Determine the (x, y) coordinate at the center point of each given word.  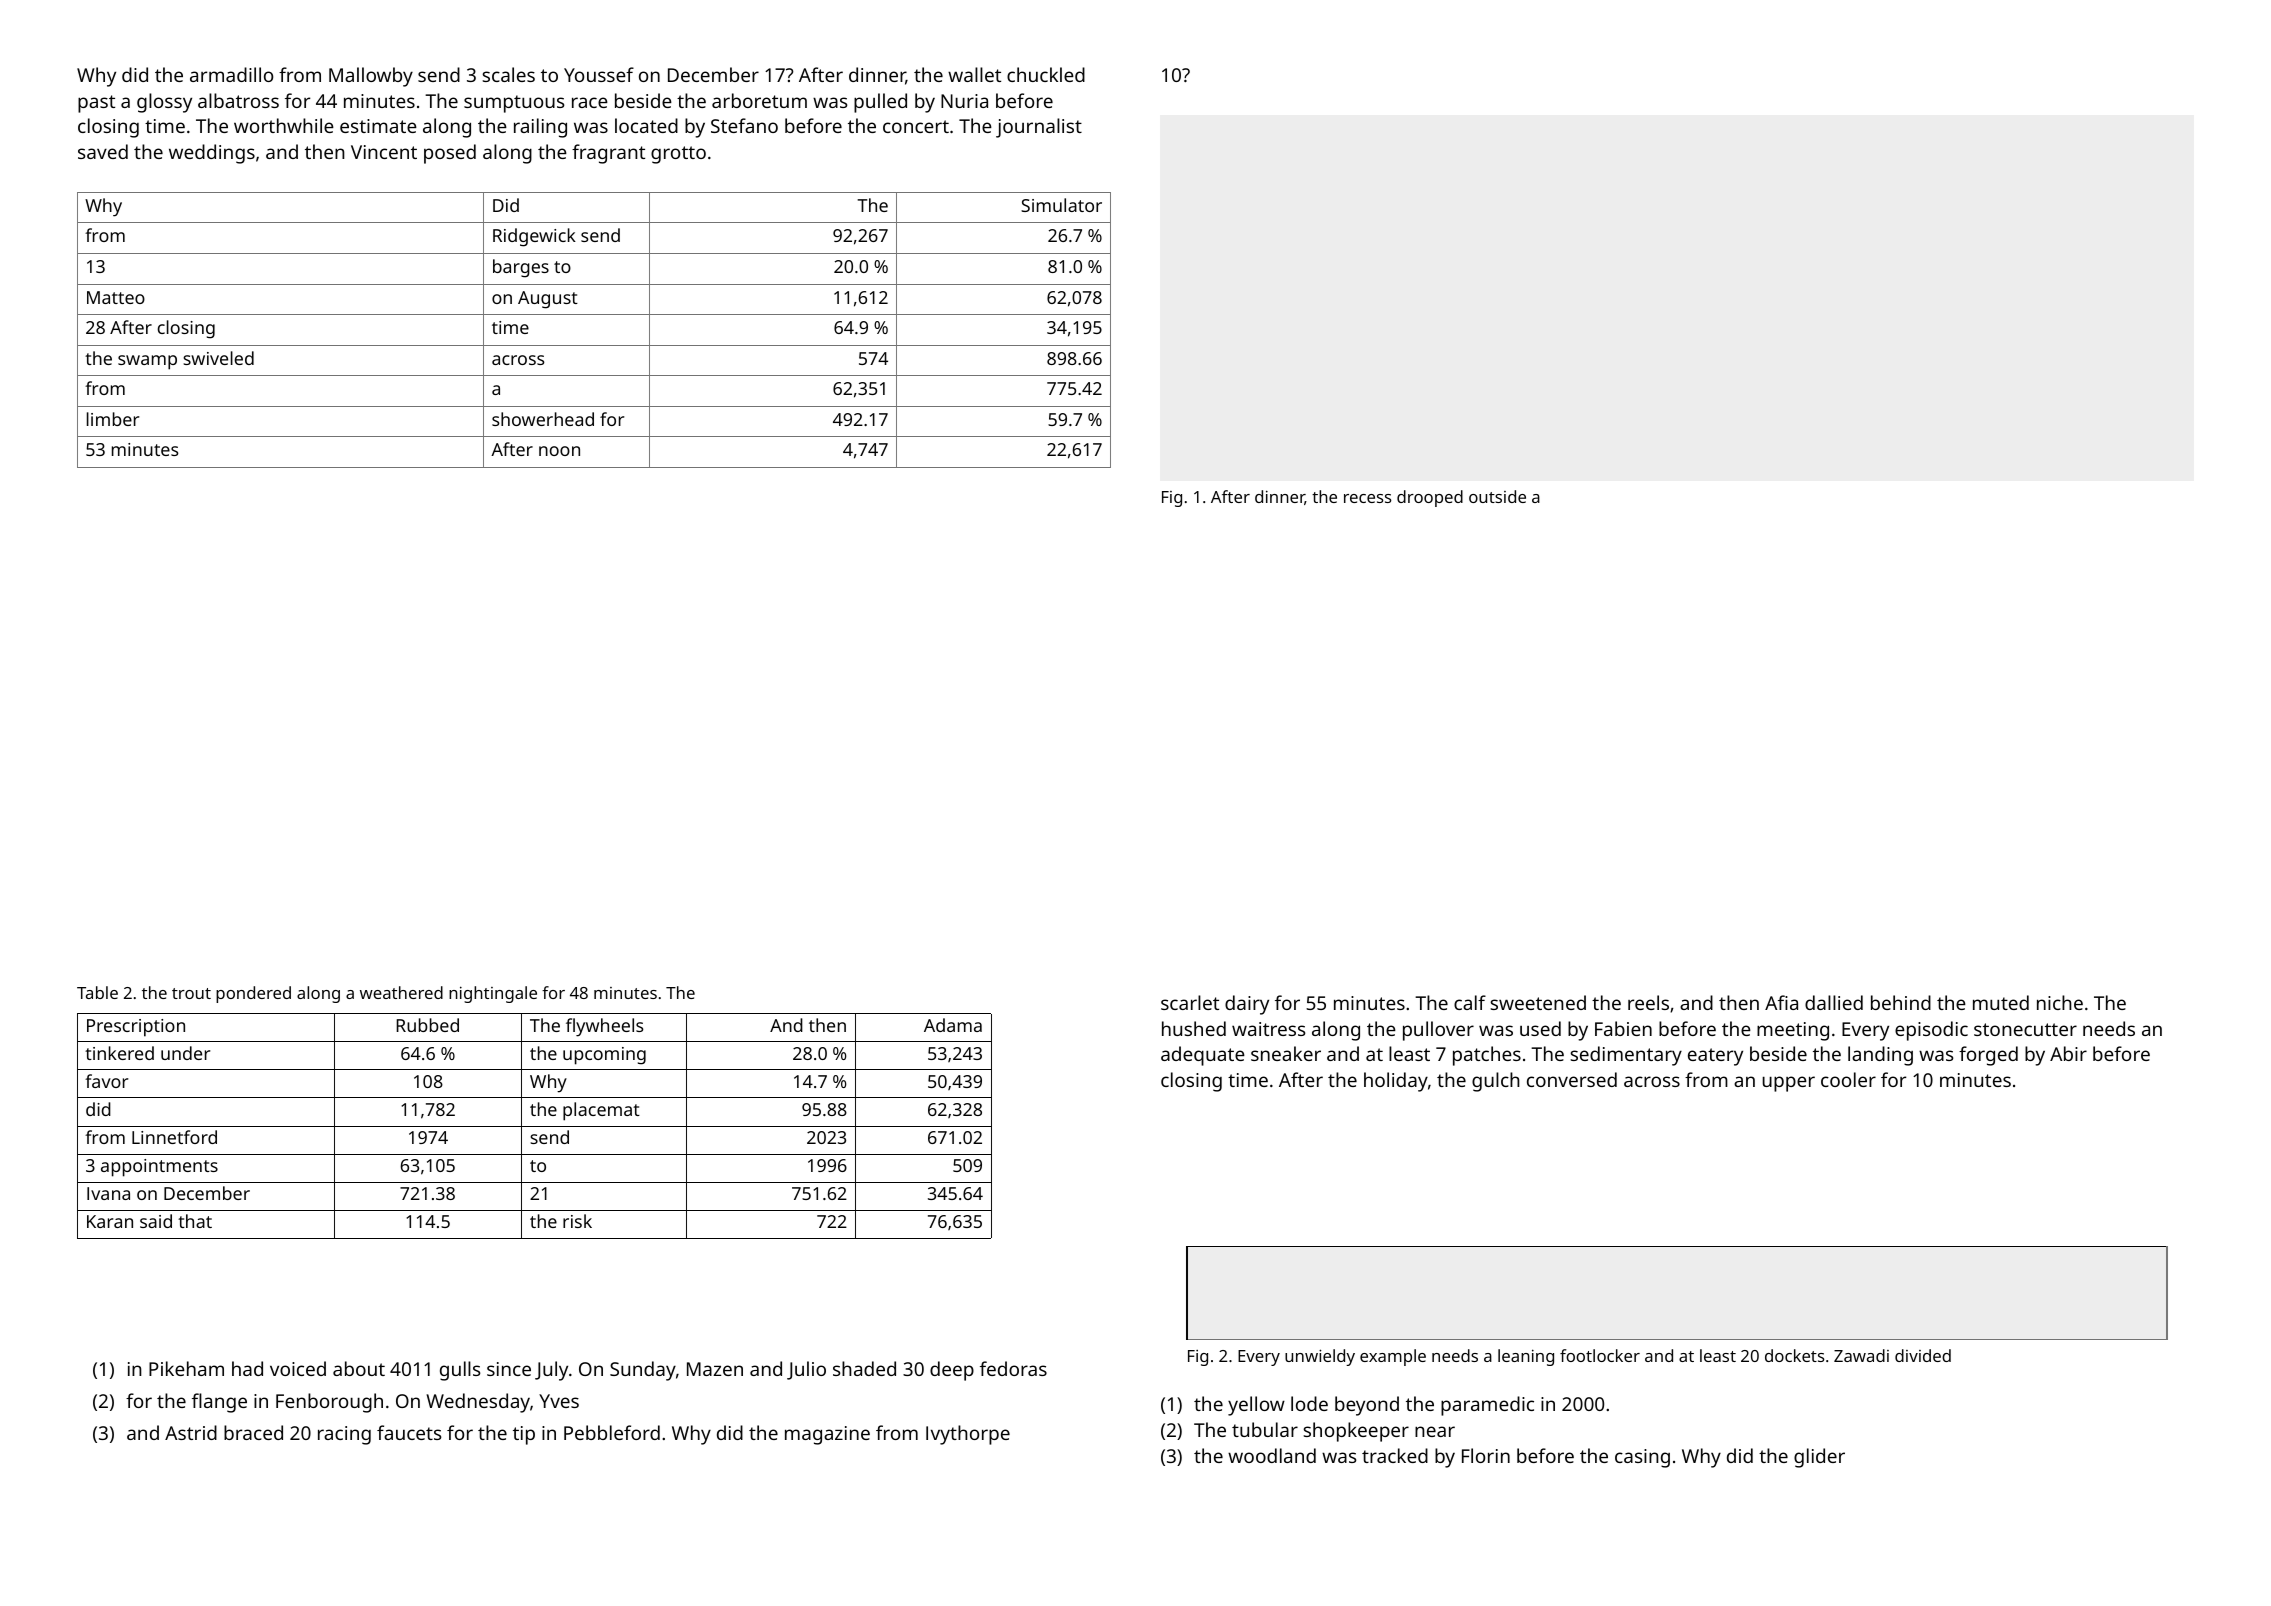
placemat (601, 1111)
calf (1470, 1002)
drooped (1430, 498)
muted (2001, 1002)
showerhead (543, 419)
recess (1367, 498)
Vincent (384, 152)
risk (577, 1221)
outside (1497, 496)
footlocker (1600, 1355)
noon (559, 451)
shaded (864, 1368)
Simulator (1061, 205)
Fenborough (329, 1403)
